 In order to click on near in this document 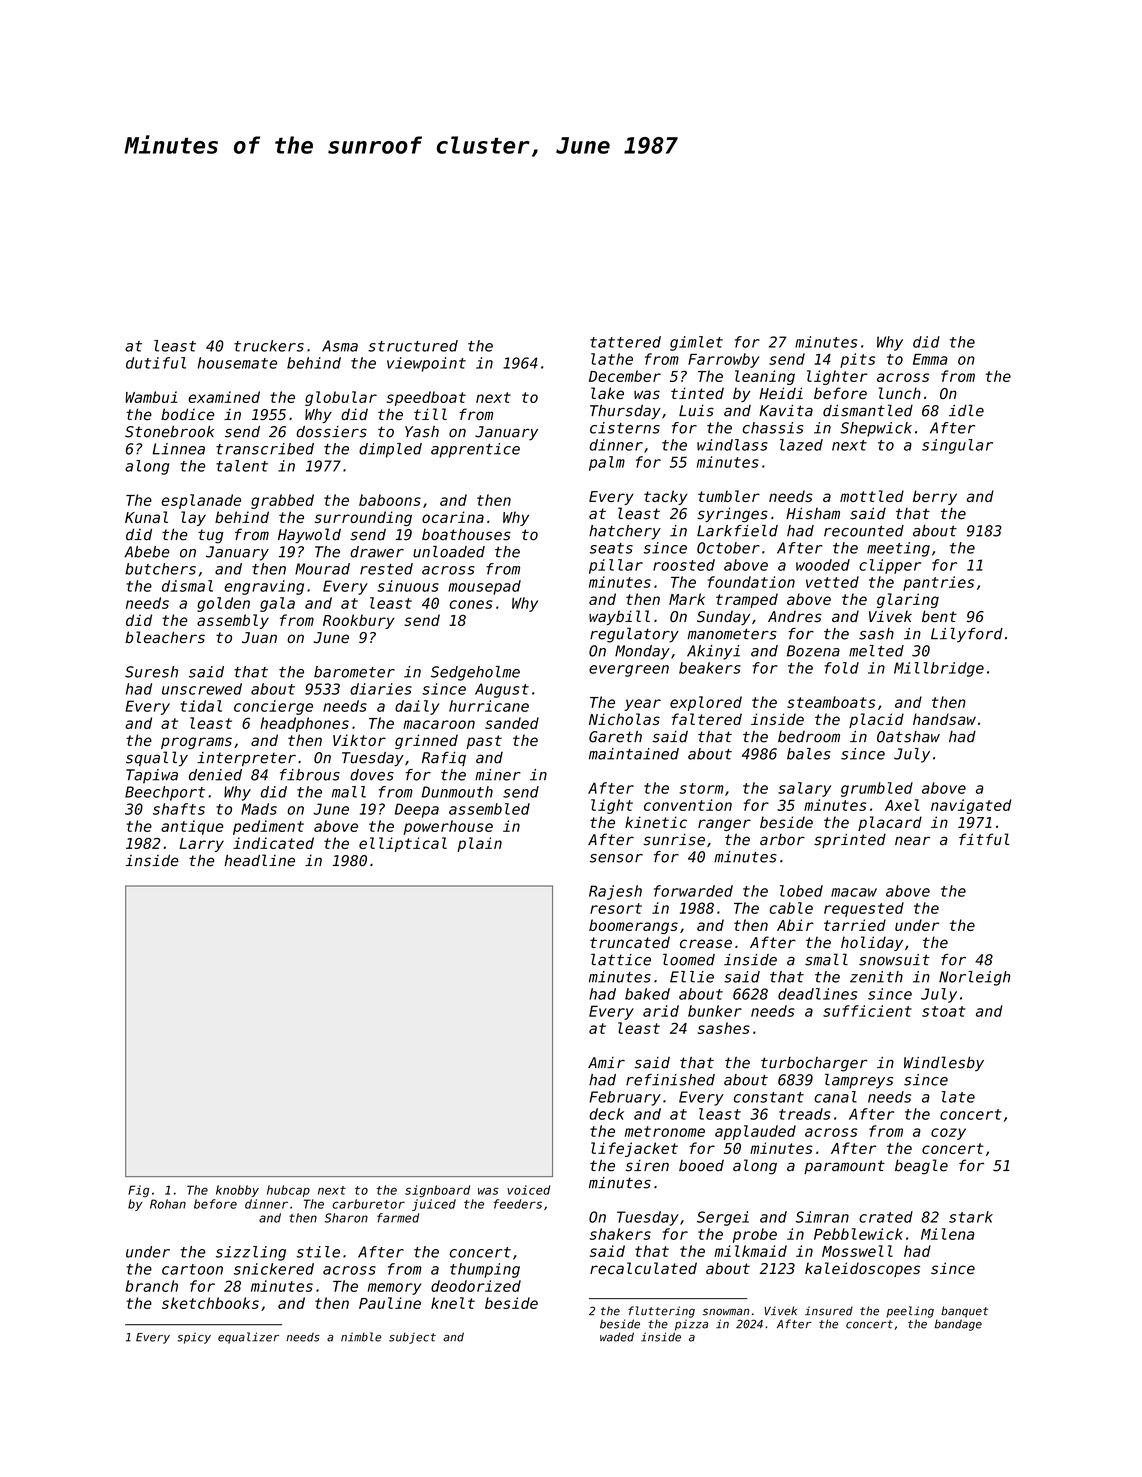, I will do `click(912, 841)`.
